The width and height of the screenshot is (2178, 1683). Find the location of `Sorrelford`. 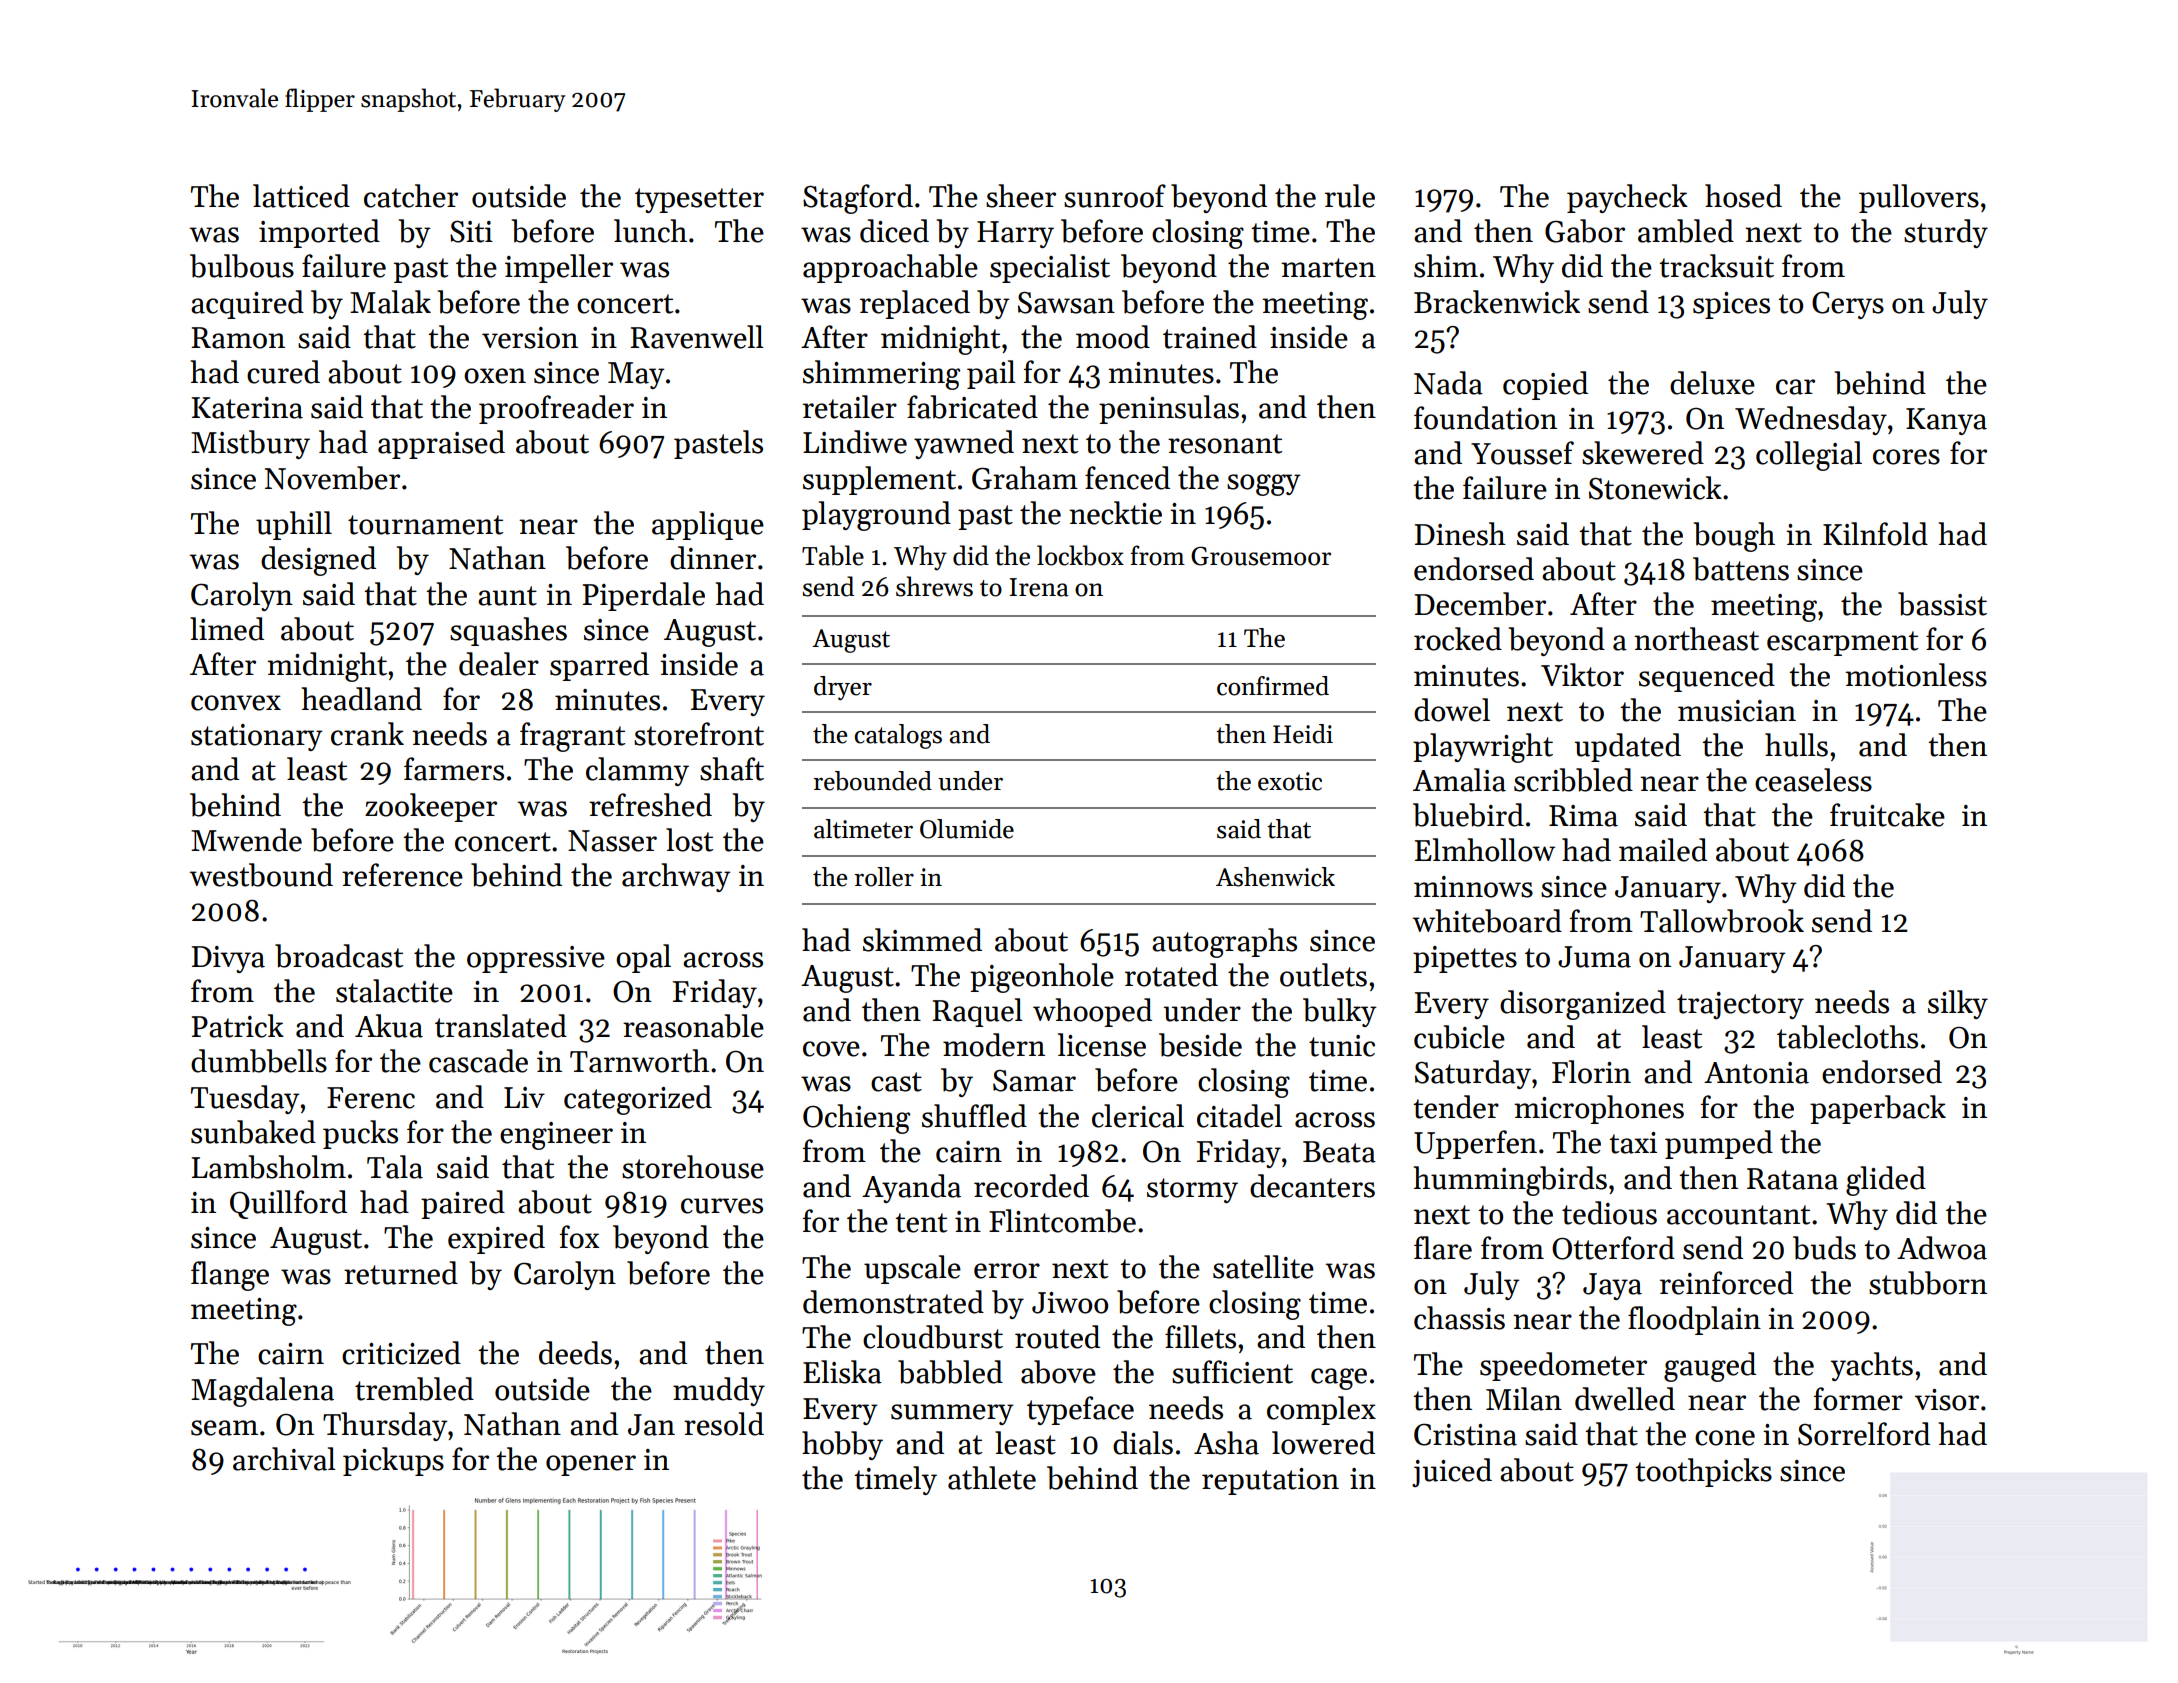

Sorrelford is located at coordinates (1864, 1434).
